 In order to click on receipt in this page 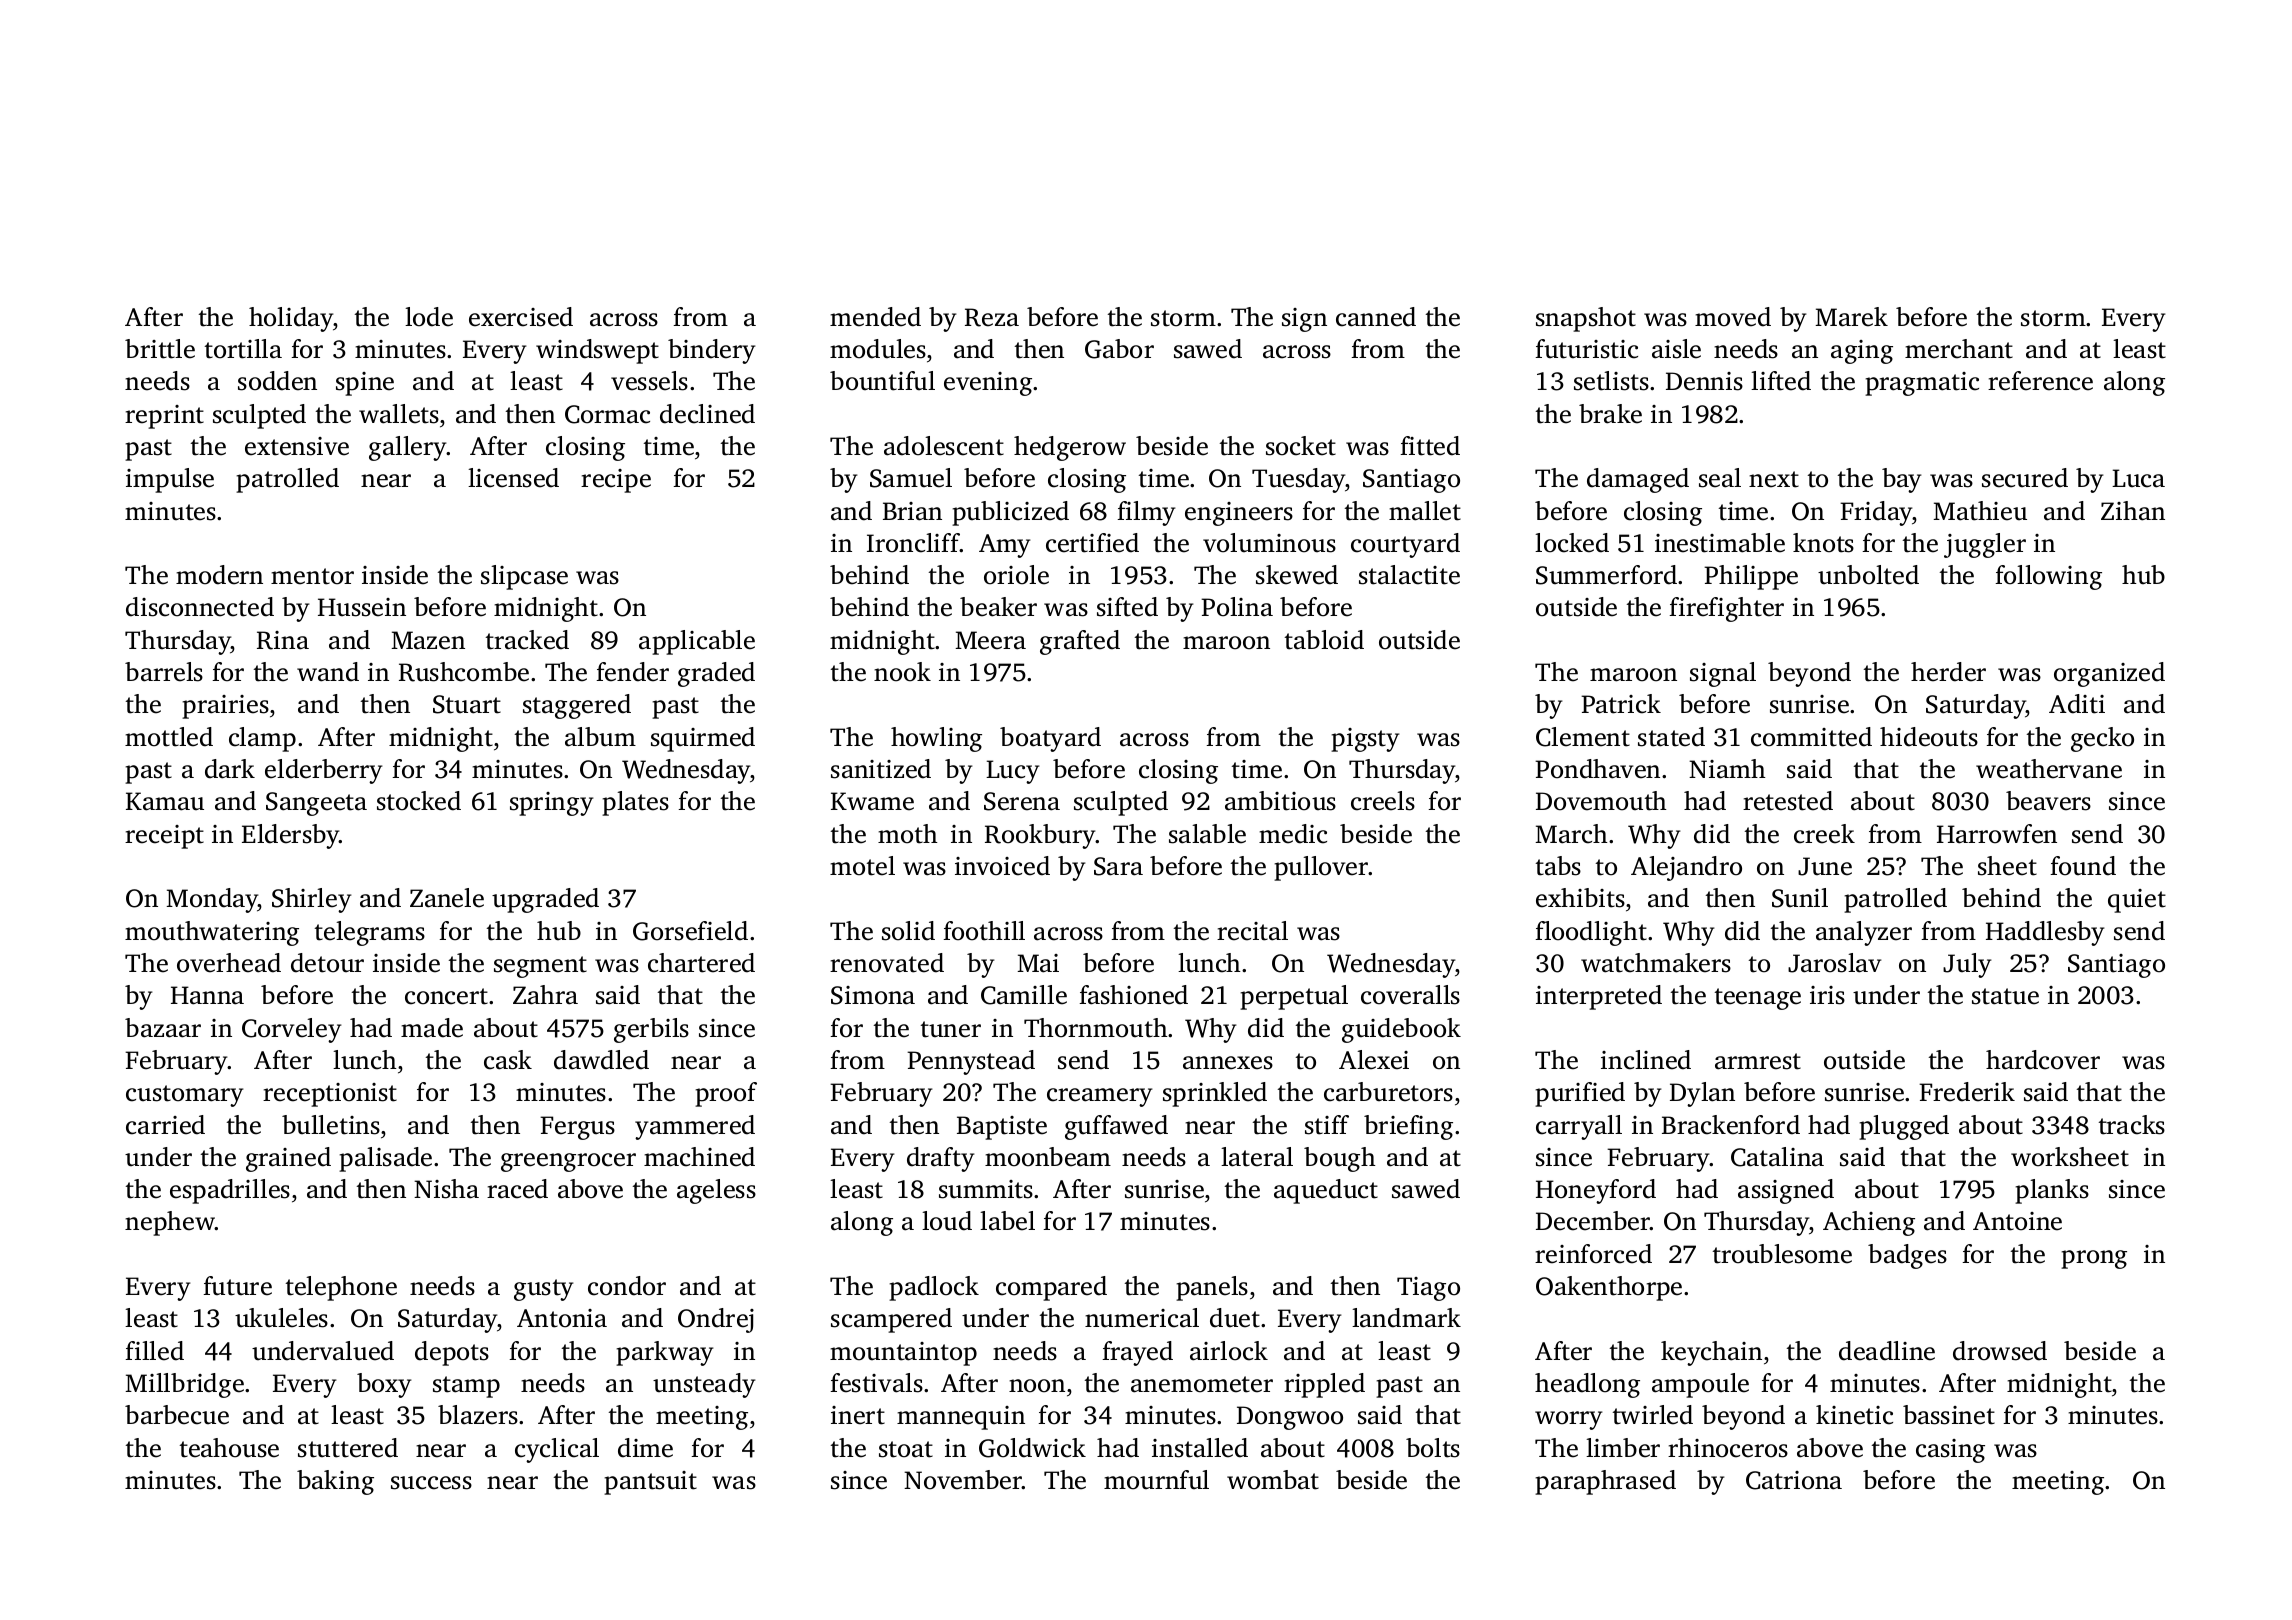, I will do `click(164, 837)`.
